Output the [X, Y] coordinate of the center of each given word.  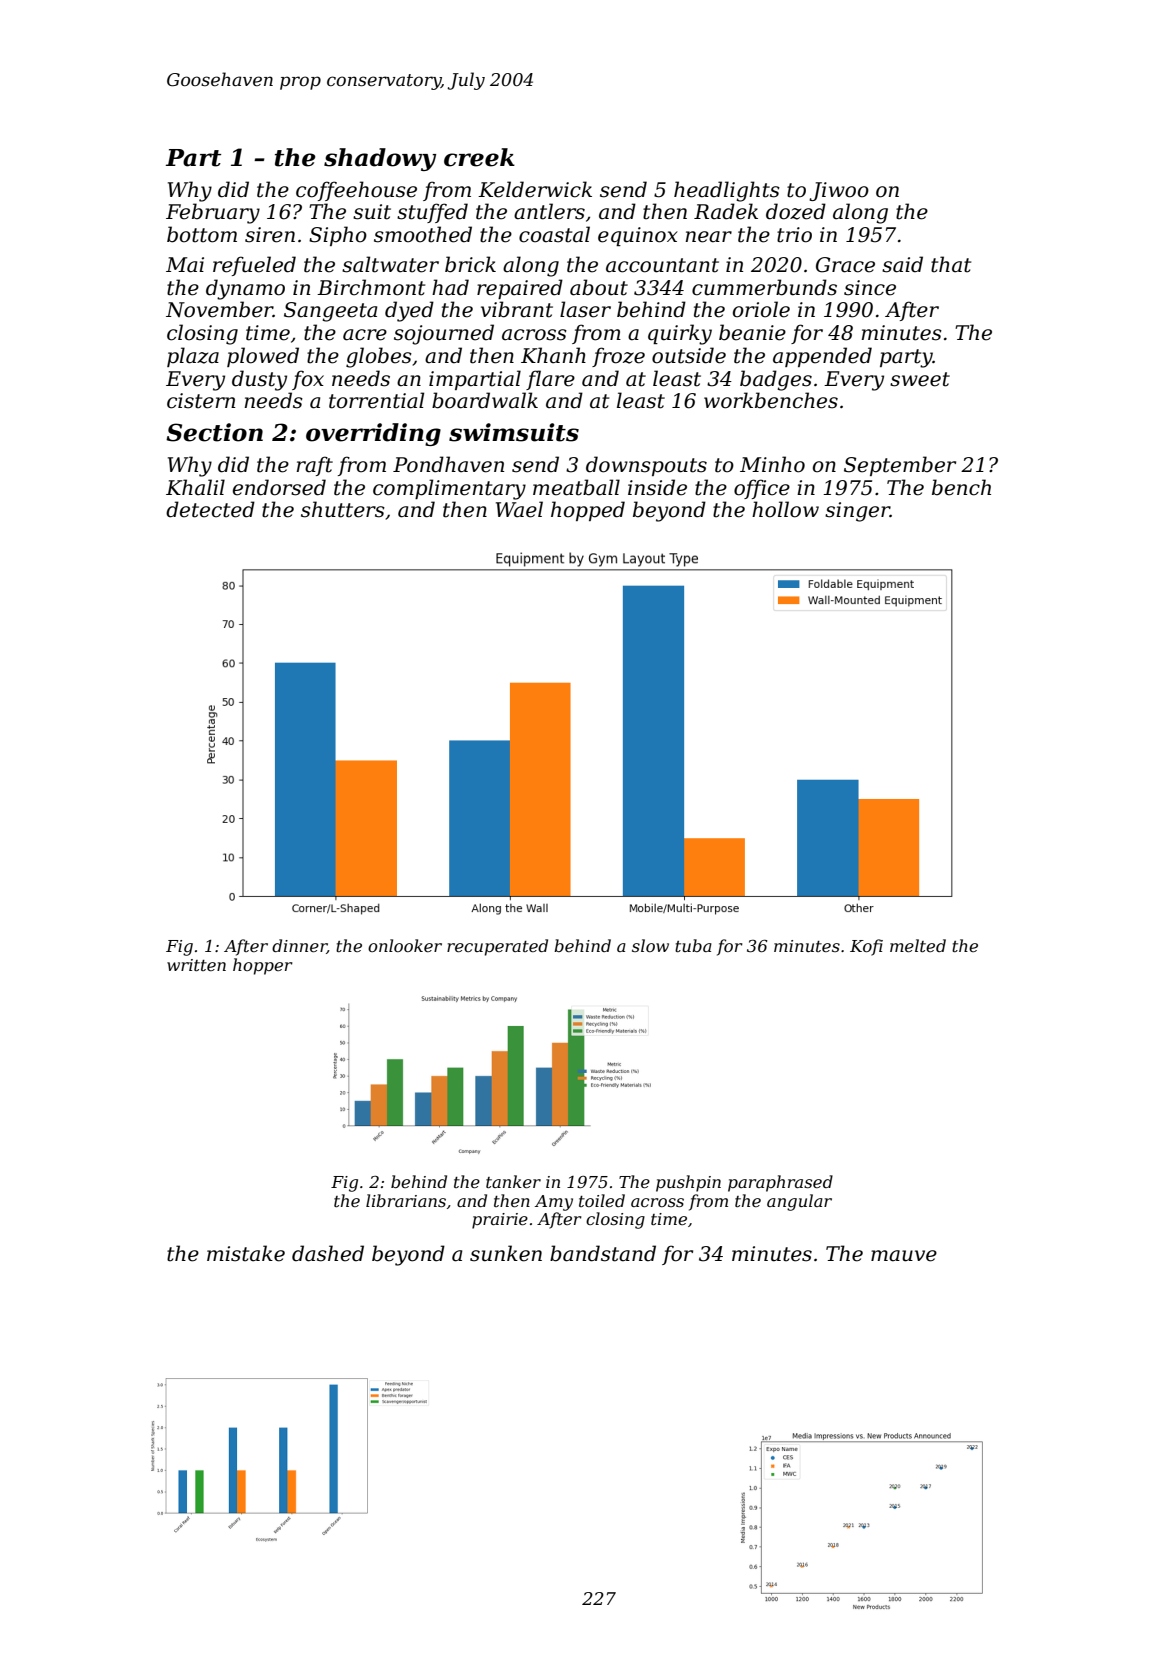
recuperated [497, 947]
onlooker [405, 945]
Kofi [866, 947]
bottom [202, 234]
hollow [785, 509]
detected [210, 509]
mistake [246, 1253]
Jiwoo [839, 191]
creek [479, 157]
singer [857, 512]
